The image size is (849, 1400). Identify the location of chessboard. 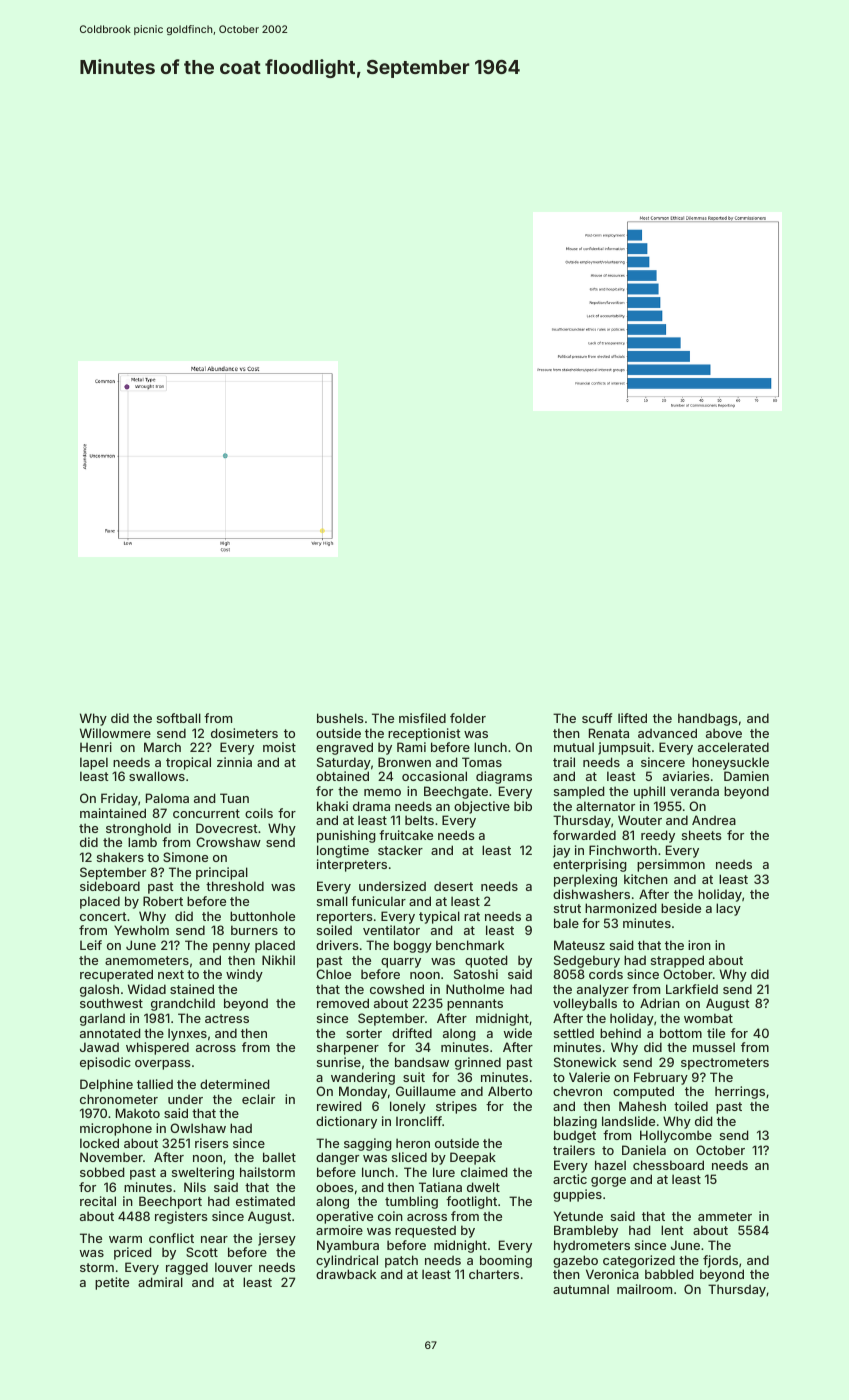
(668, 1165).
